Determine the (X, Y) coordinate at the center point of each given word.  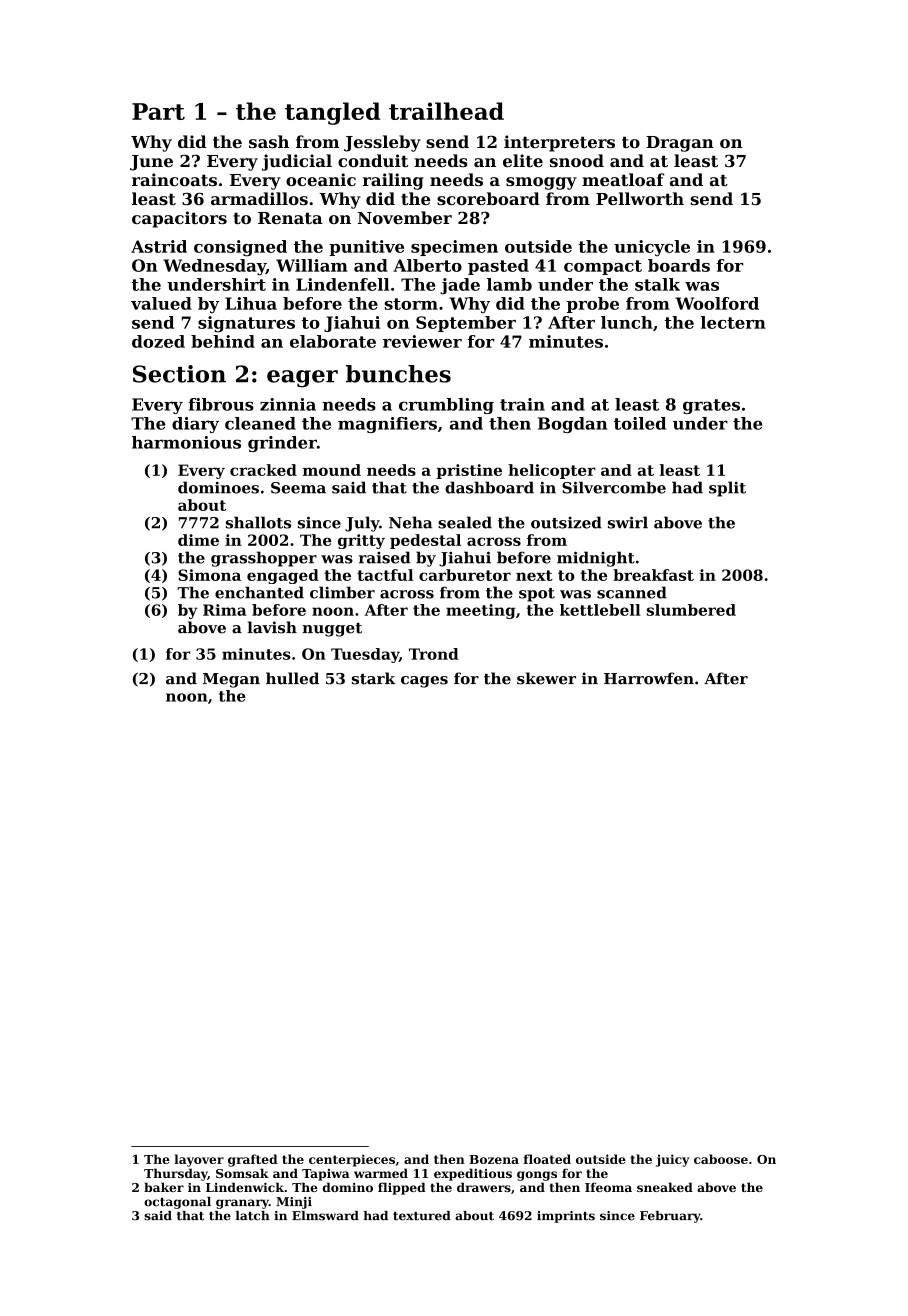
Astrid (159, 246)
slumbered (691, 610)
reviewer (422, 341)
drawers (484, 1187)
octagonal (177, 1203)
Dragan (680, 144)
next (534, 575)
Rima (224, 610)
